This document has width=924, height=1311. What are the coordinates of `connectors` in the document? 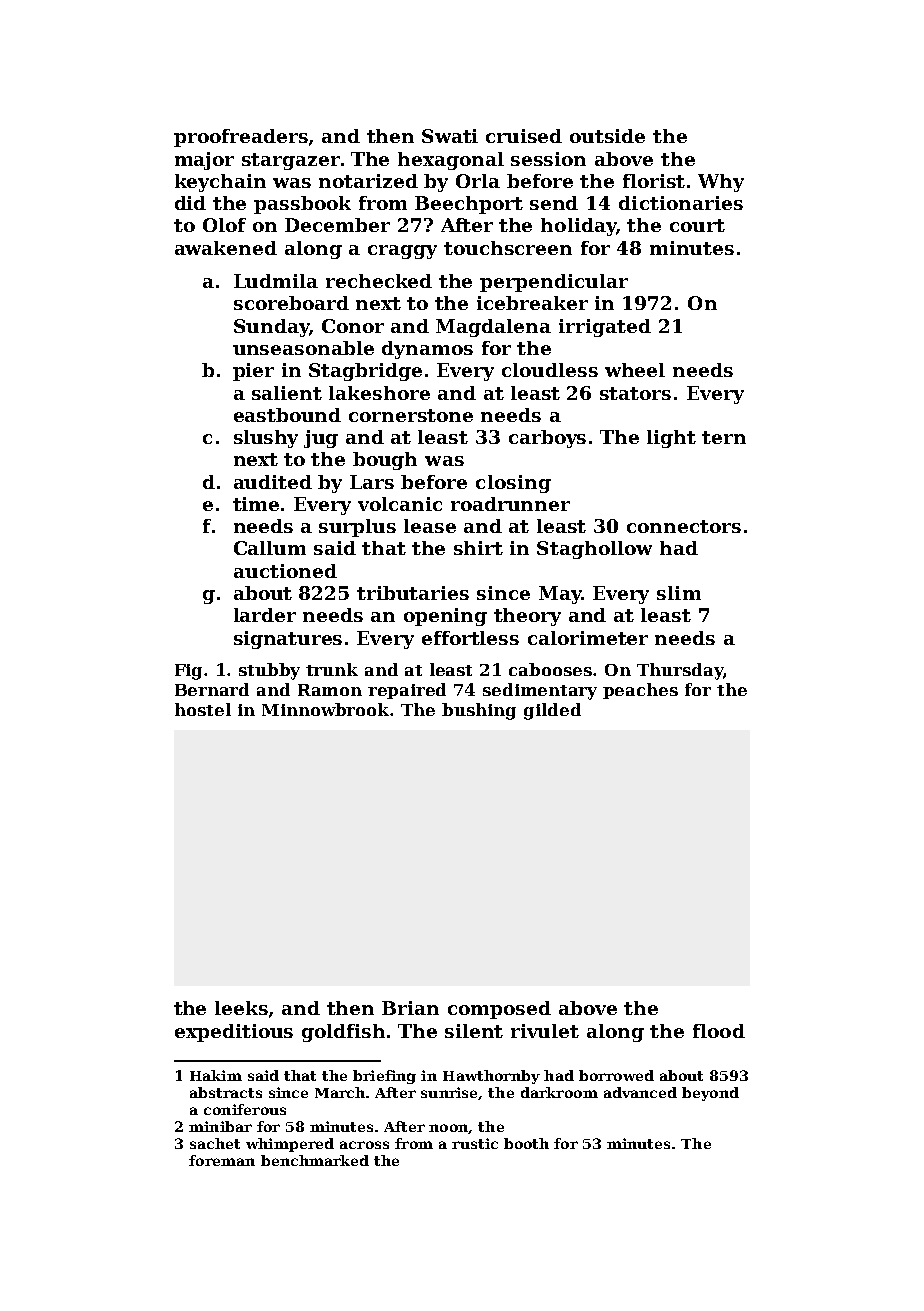 It's located at (684, 526).
